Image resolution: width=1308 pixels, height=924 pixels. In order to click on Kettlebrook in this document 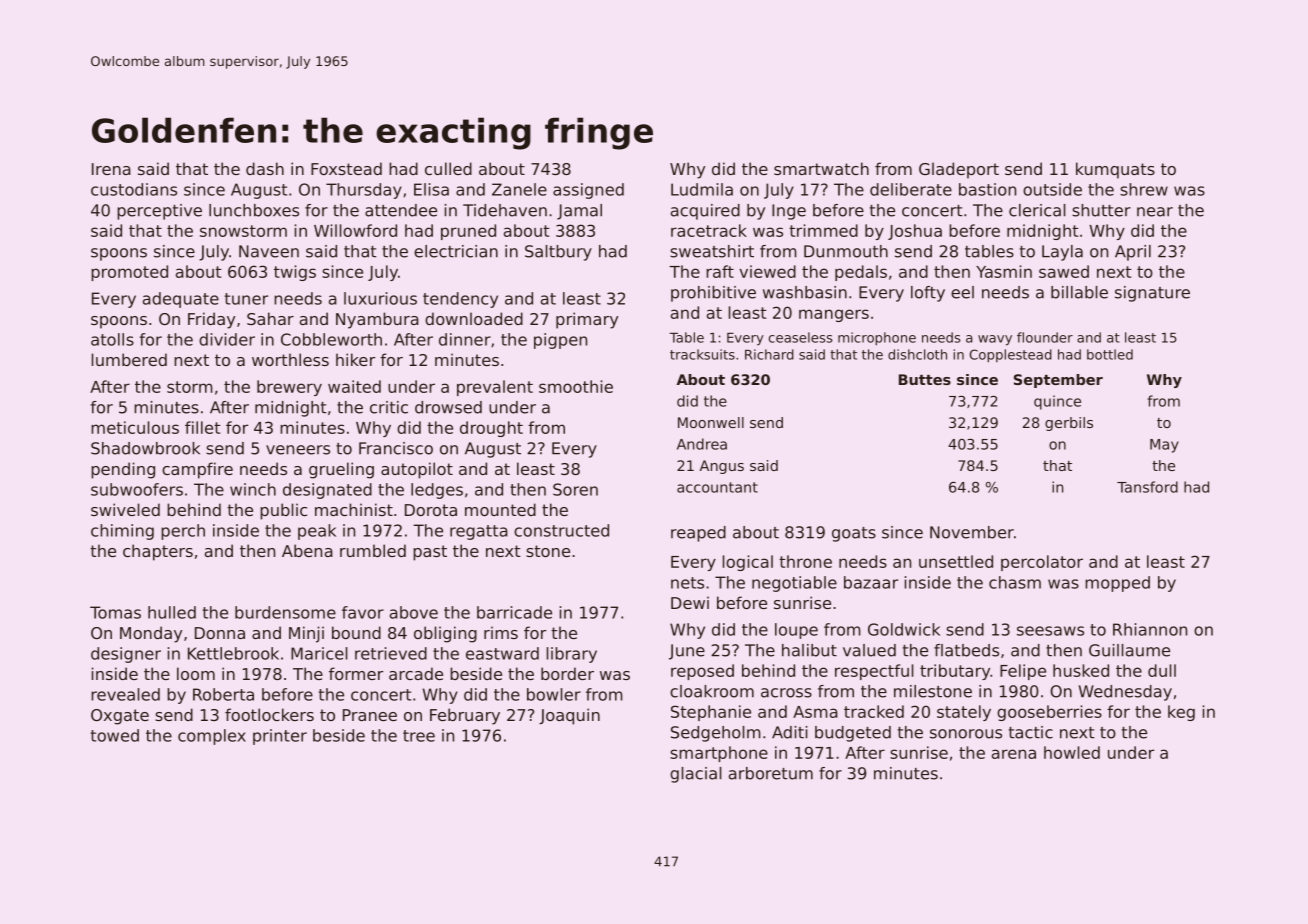, I will do `click(233, 653)`.
